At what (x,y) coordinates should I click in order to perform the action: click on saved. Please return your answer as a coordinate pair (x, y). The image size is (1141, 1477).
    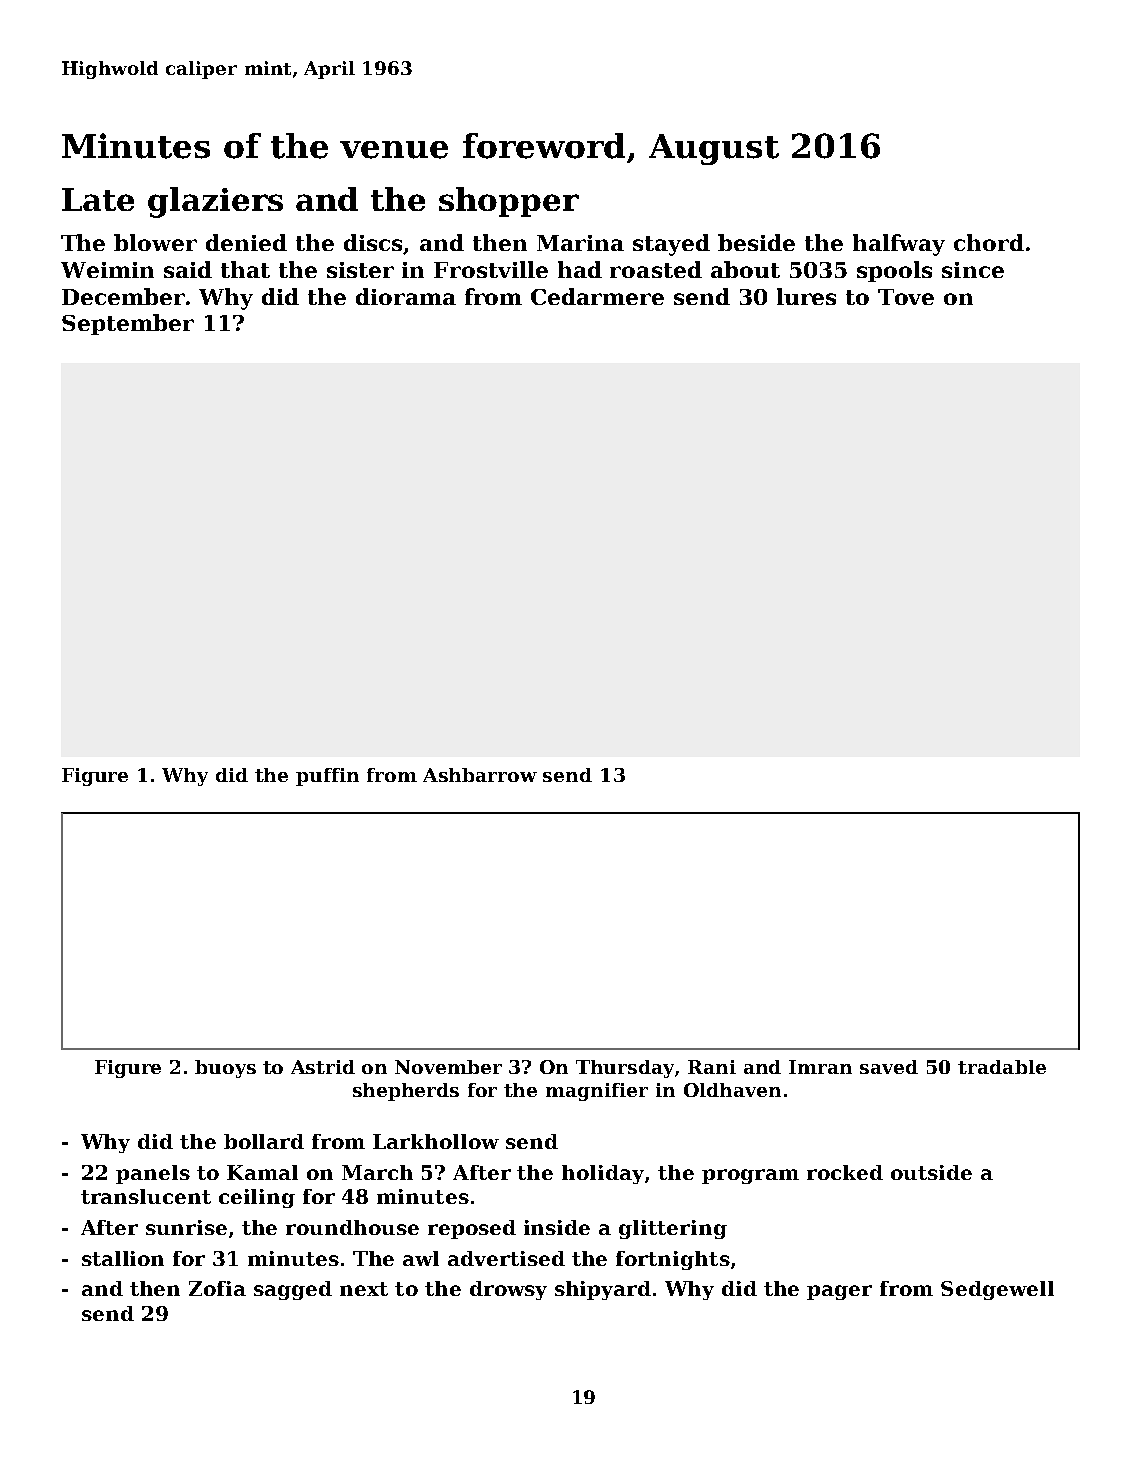
    Looking at the image, I should click on (889, 1067).
